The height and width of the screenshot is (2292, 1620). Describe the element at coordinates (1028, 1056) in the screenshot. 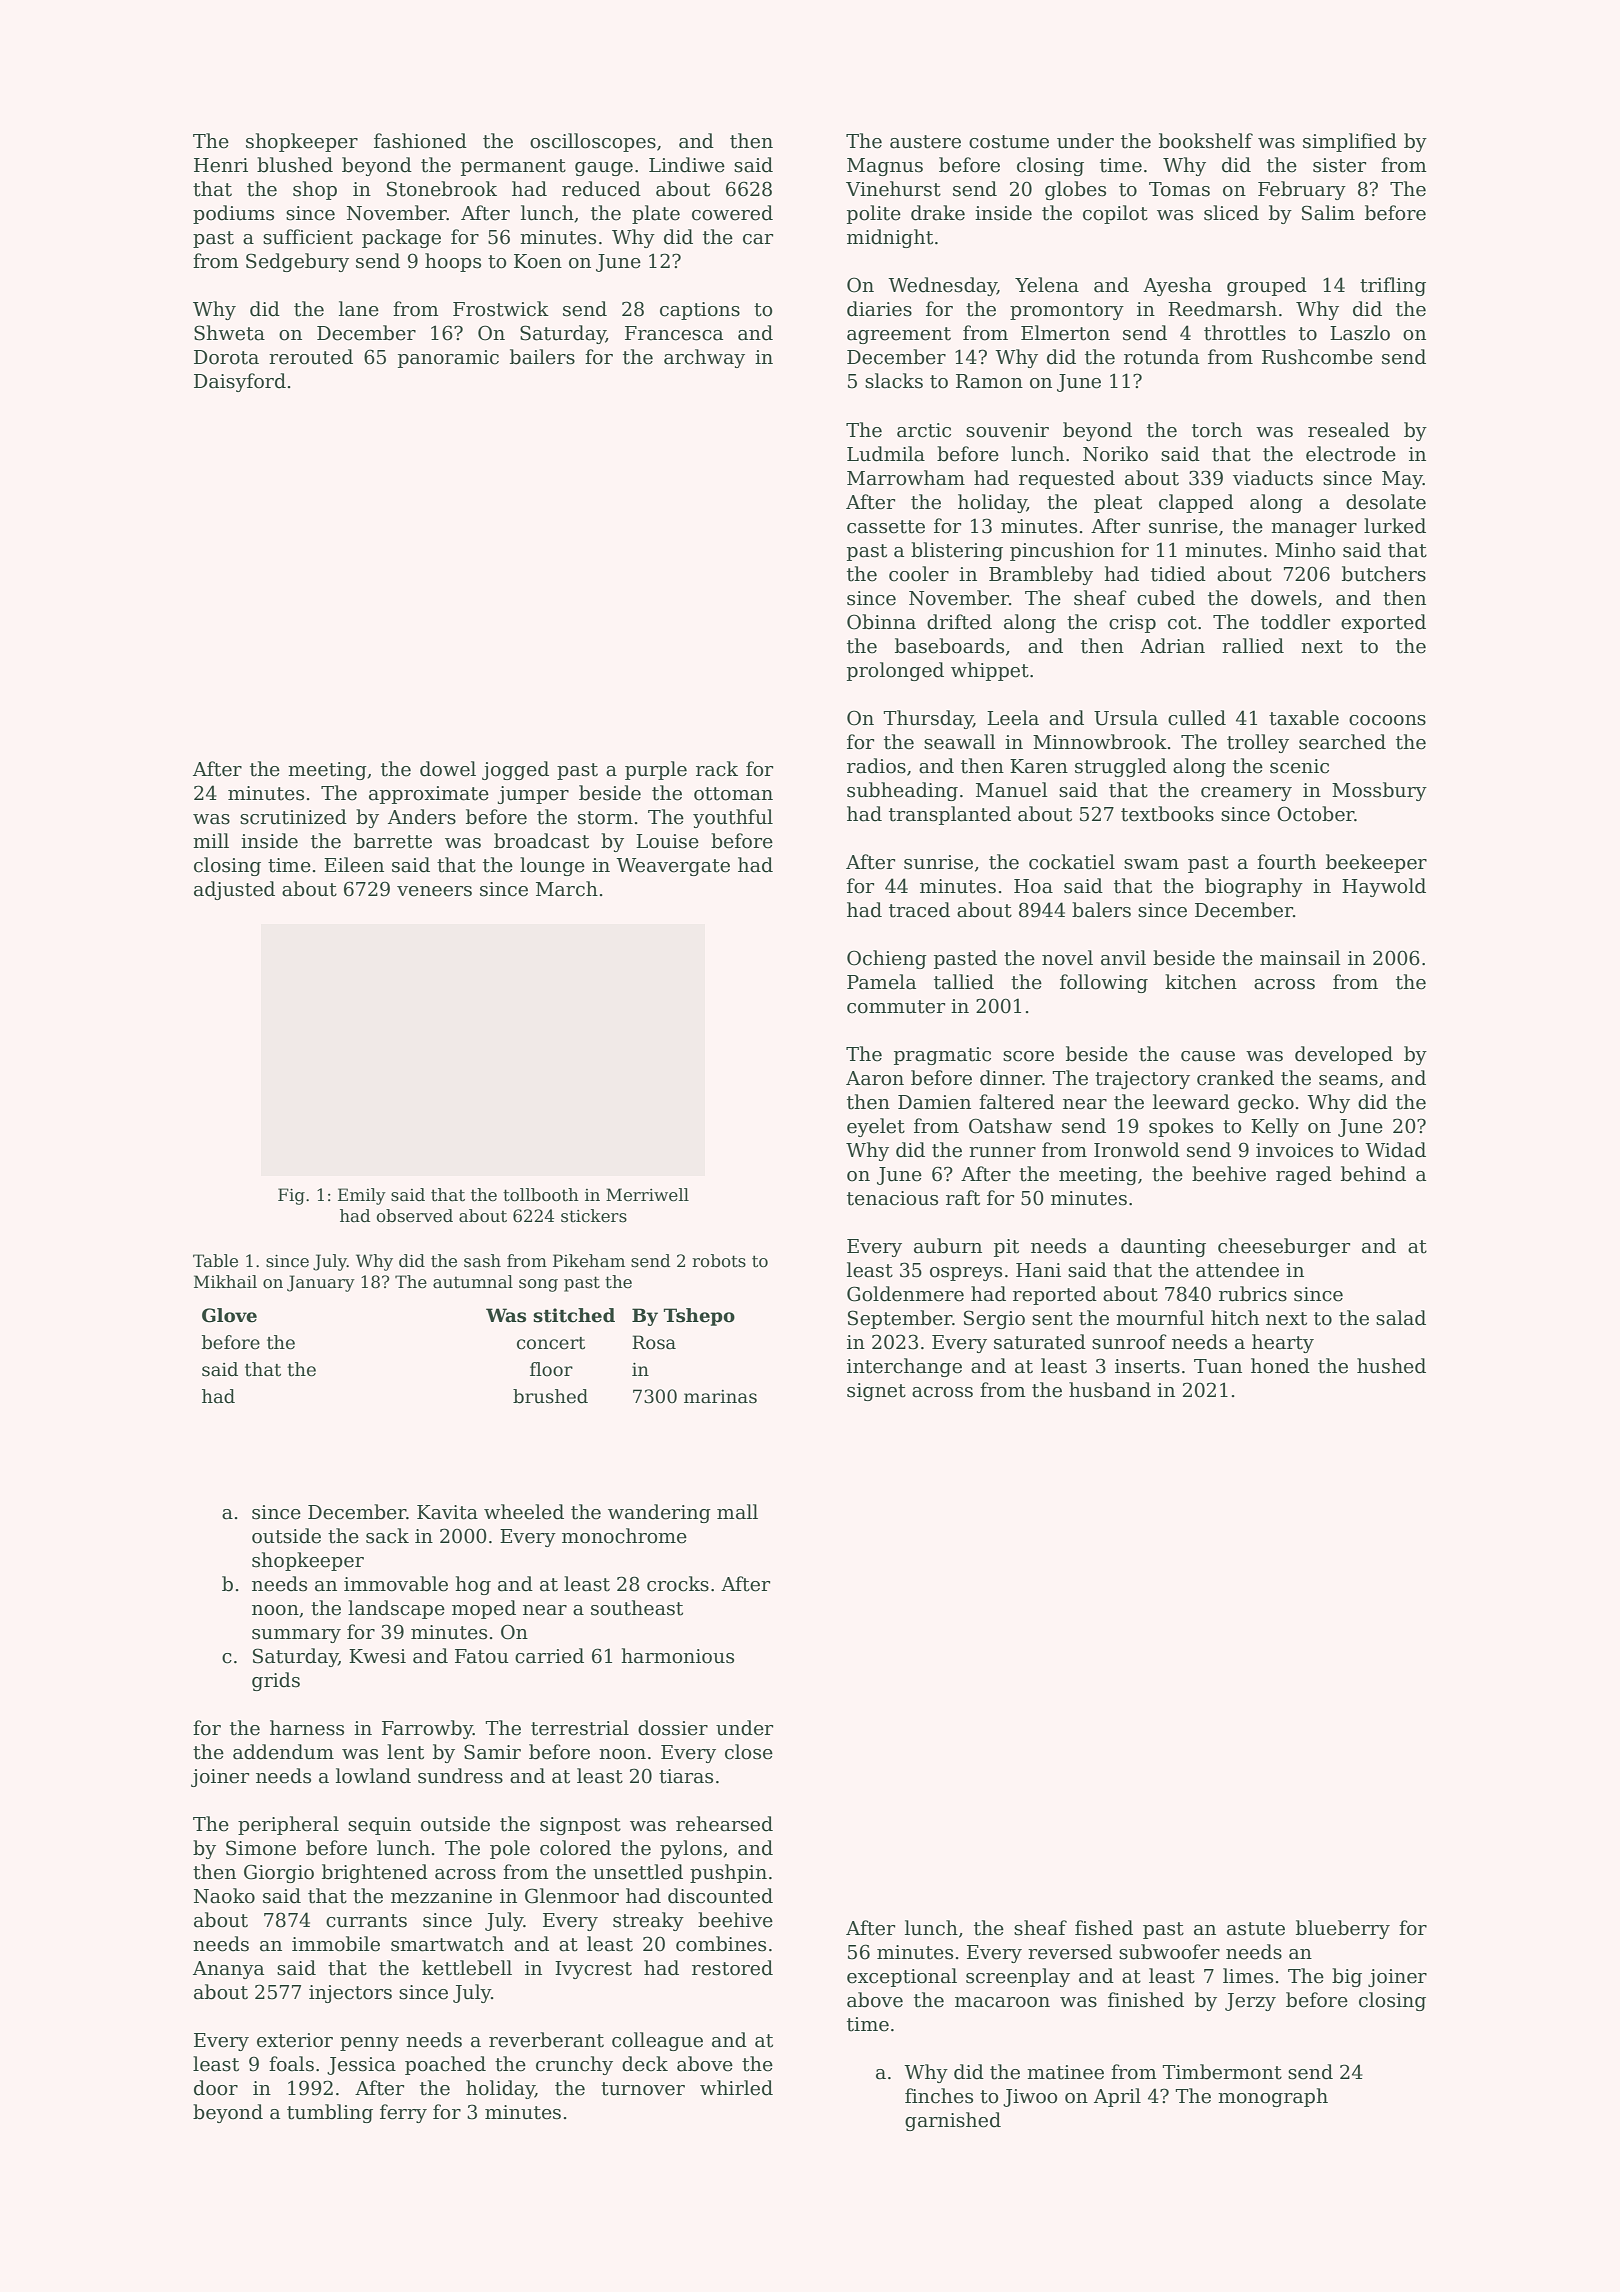

I see `score` at that location.
